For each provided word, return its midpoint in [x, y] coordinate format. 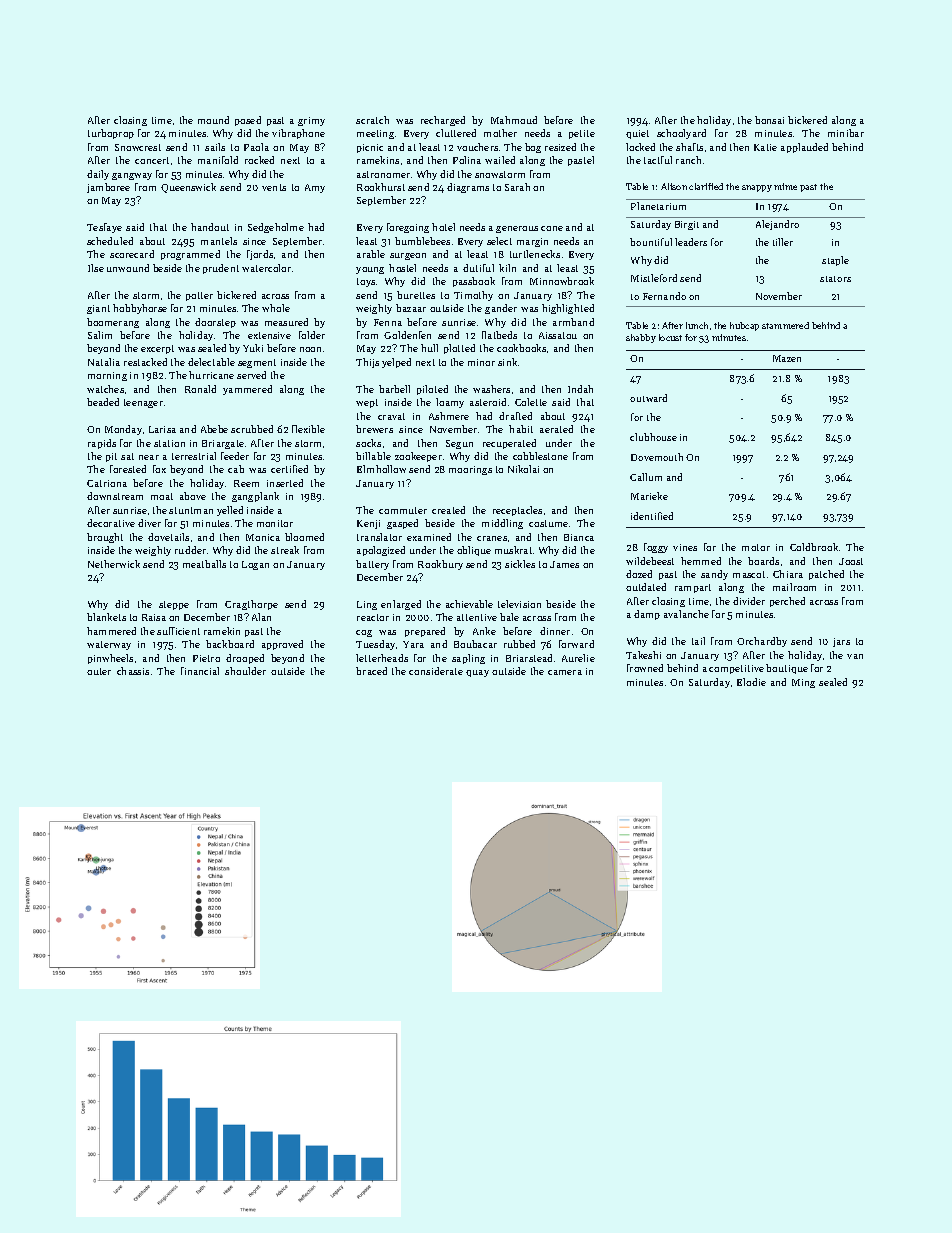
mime [785, 186]
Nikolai [523, 469]
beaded [103, 402]
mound [213, 120]
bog [533, 148]
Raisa [154, 617]
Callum [646, 477]
